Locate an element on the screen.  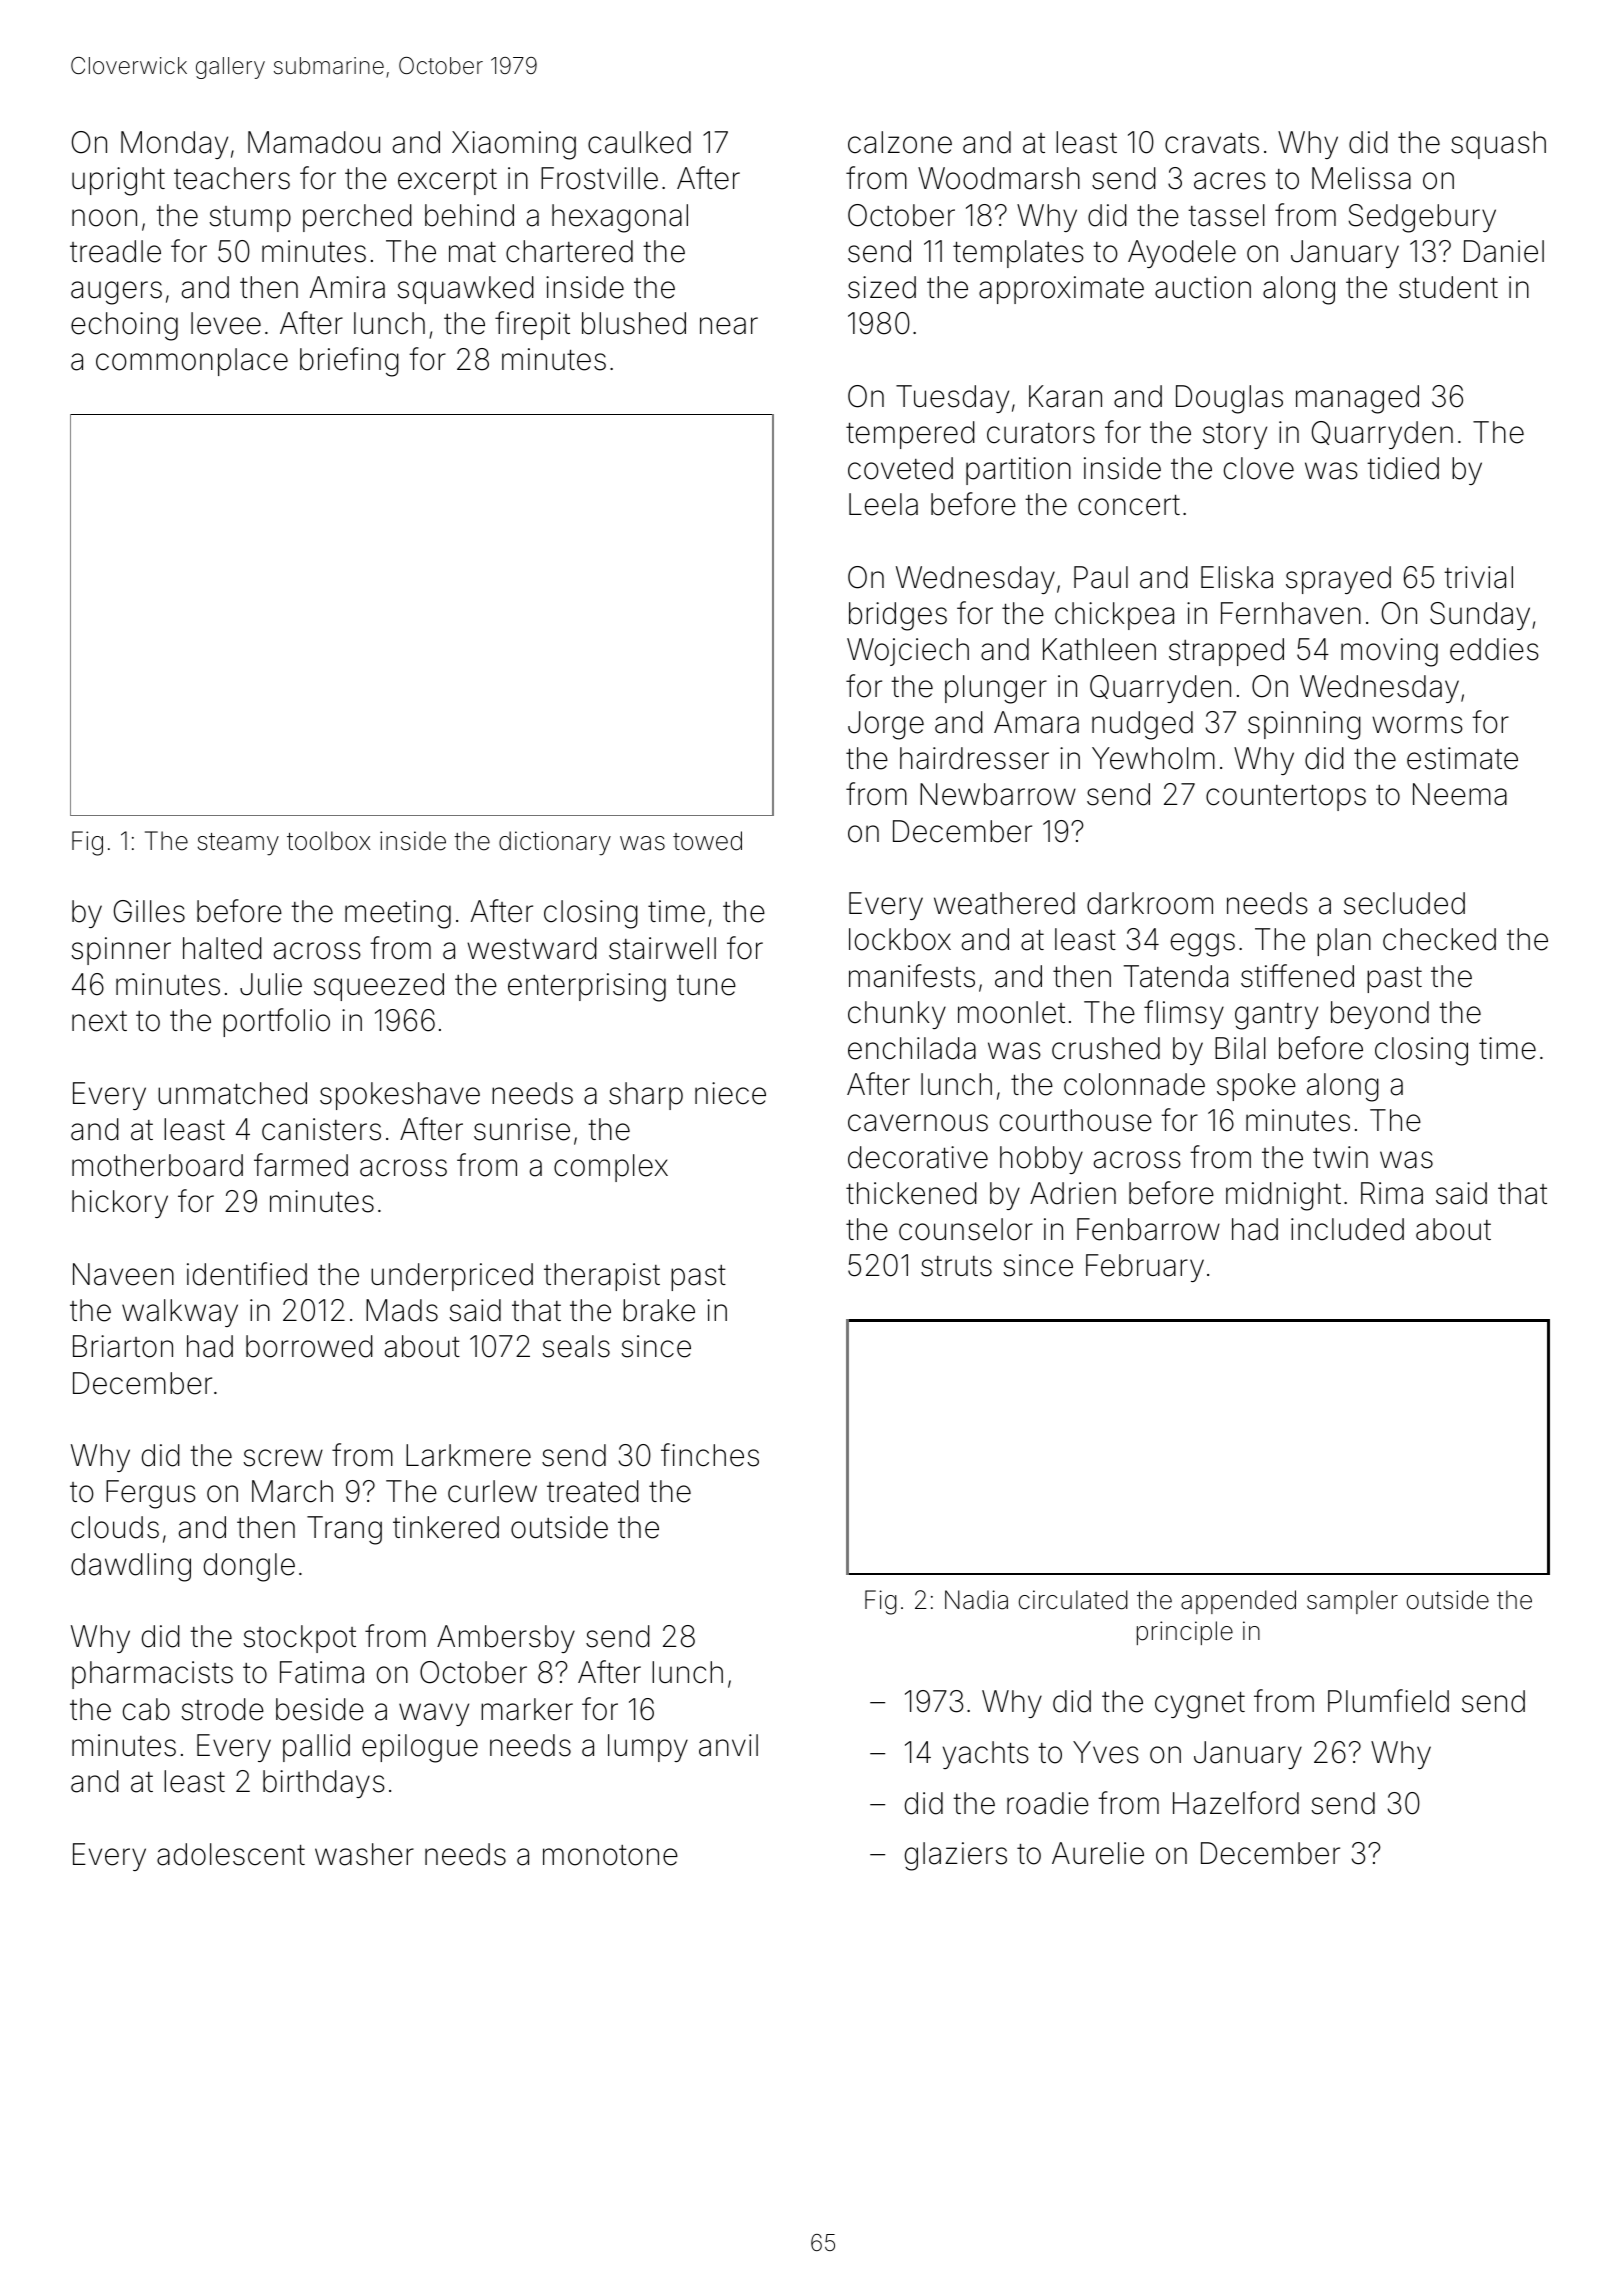
commonplace is located at coordinates (192, 362).
